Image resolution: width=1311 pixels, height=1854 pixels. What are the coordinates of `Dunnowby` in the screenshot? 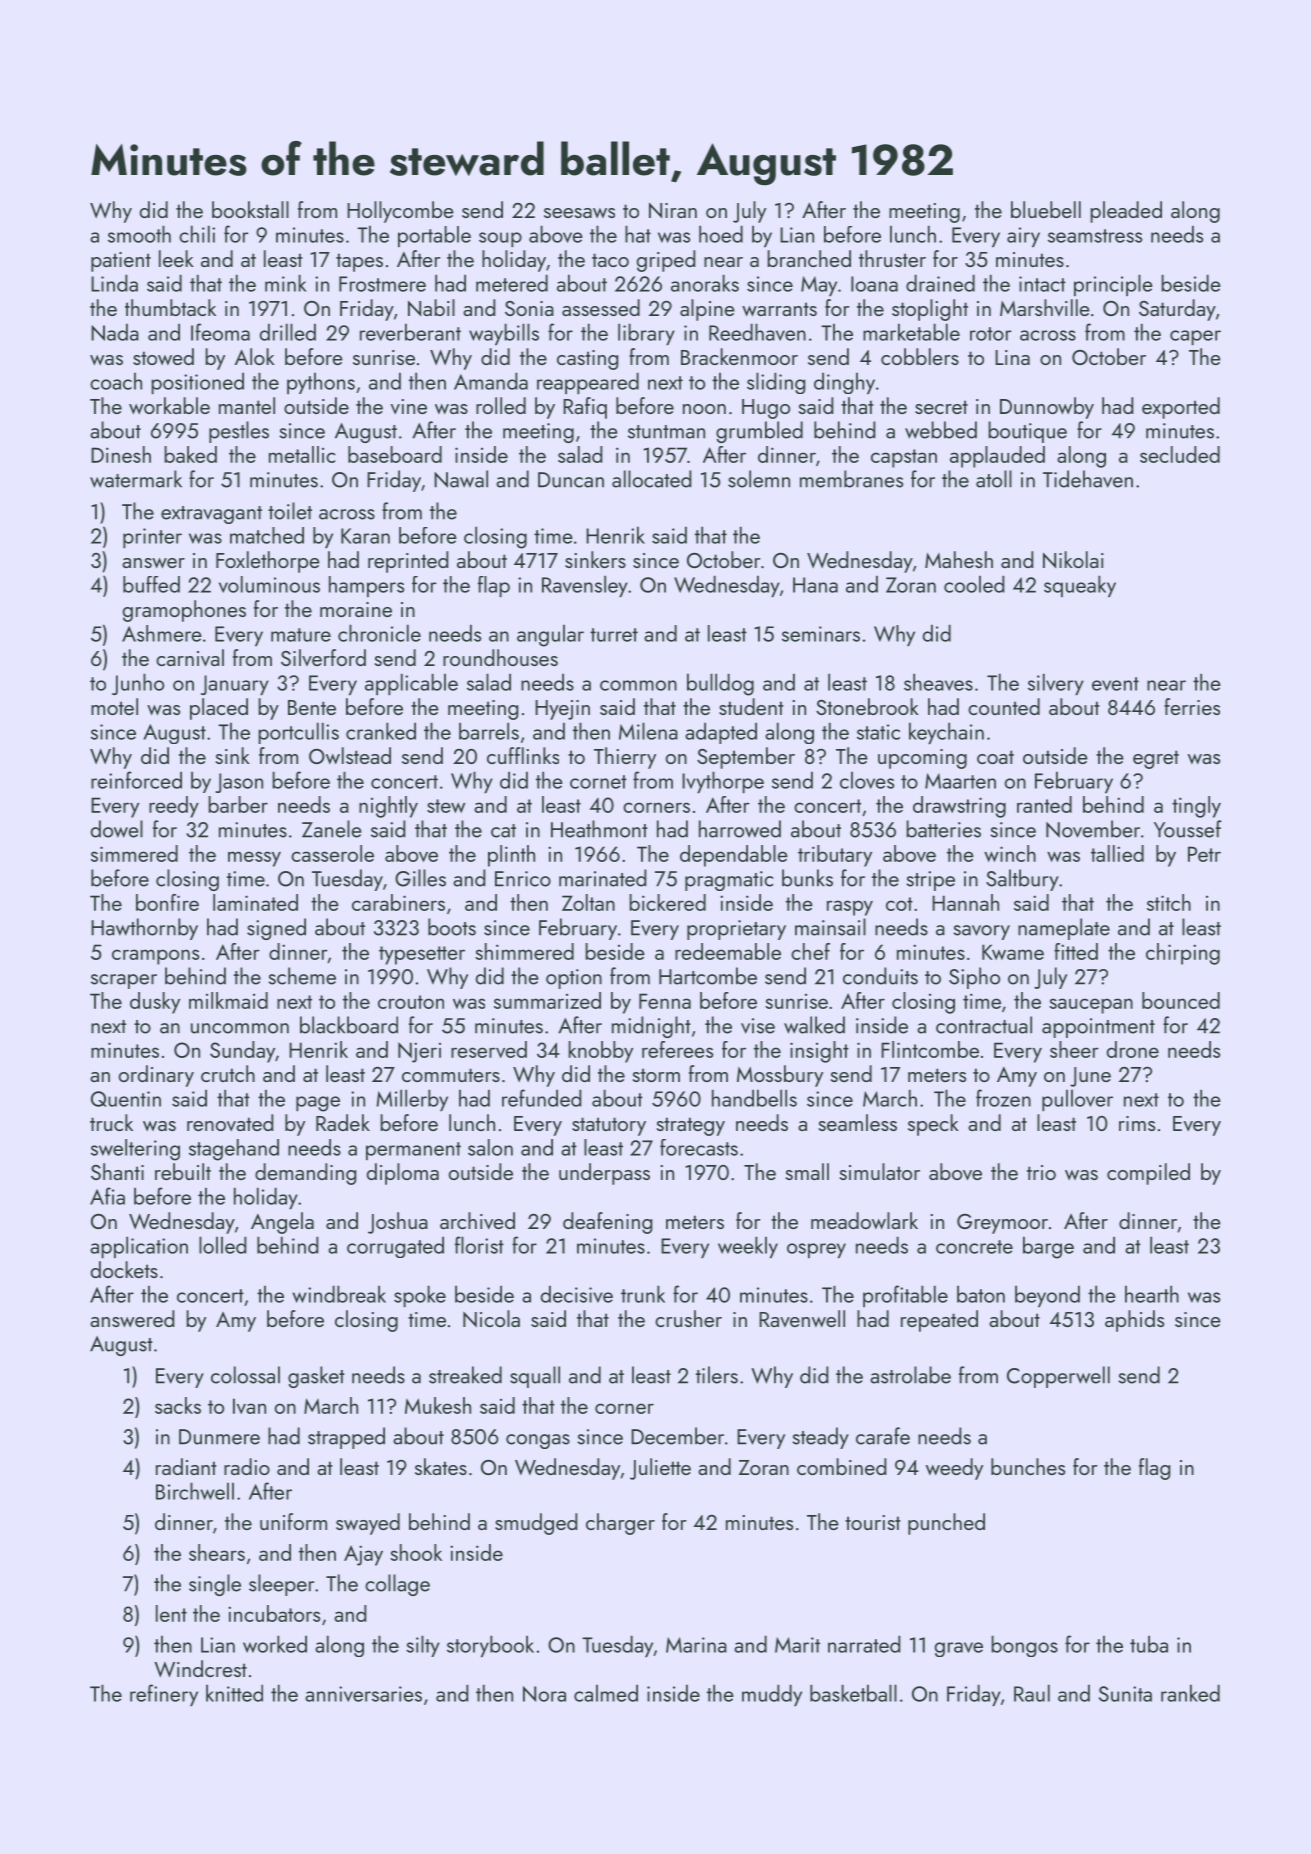 It's located at (1047, 408).
